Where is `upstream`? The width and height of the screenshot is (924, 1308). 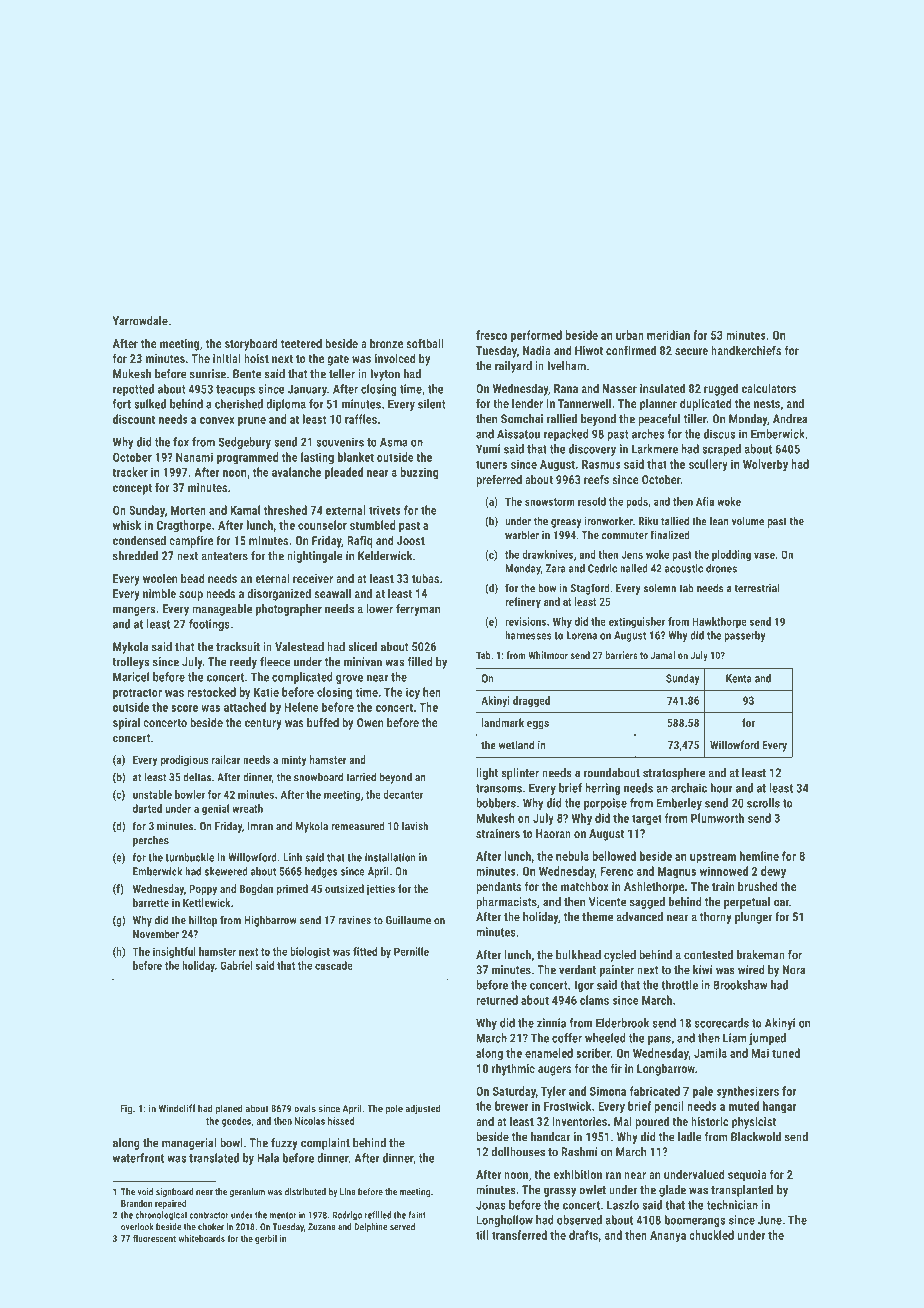
upstream is located at coordinates (713, 858).
